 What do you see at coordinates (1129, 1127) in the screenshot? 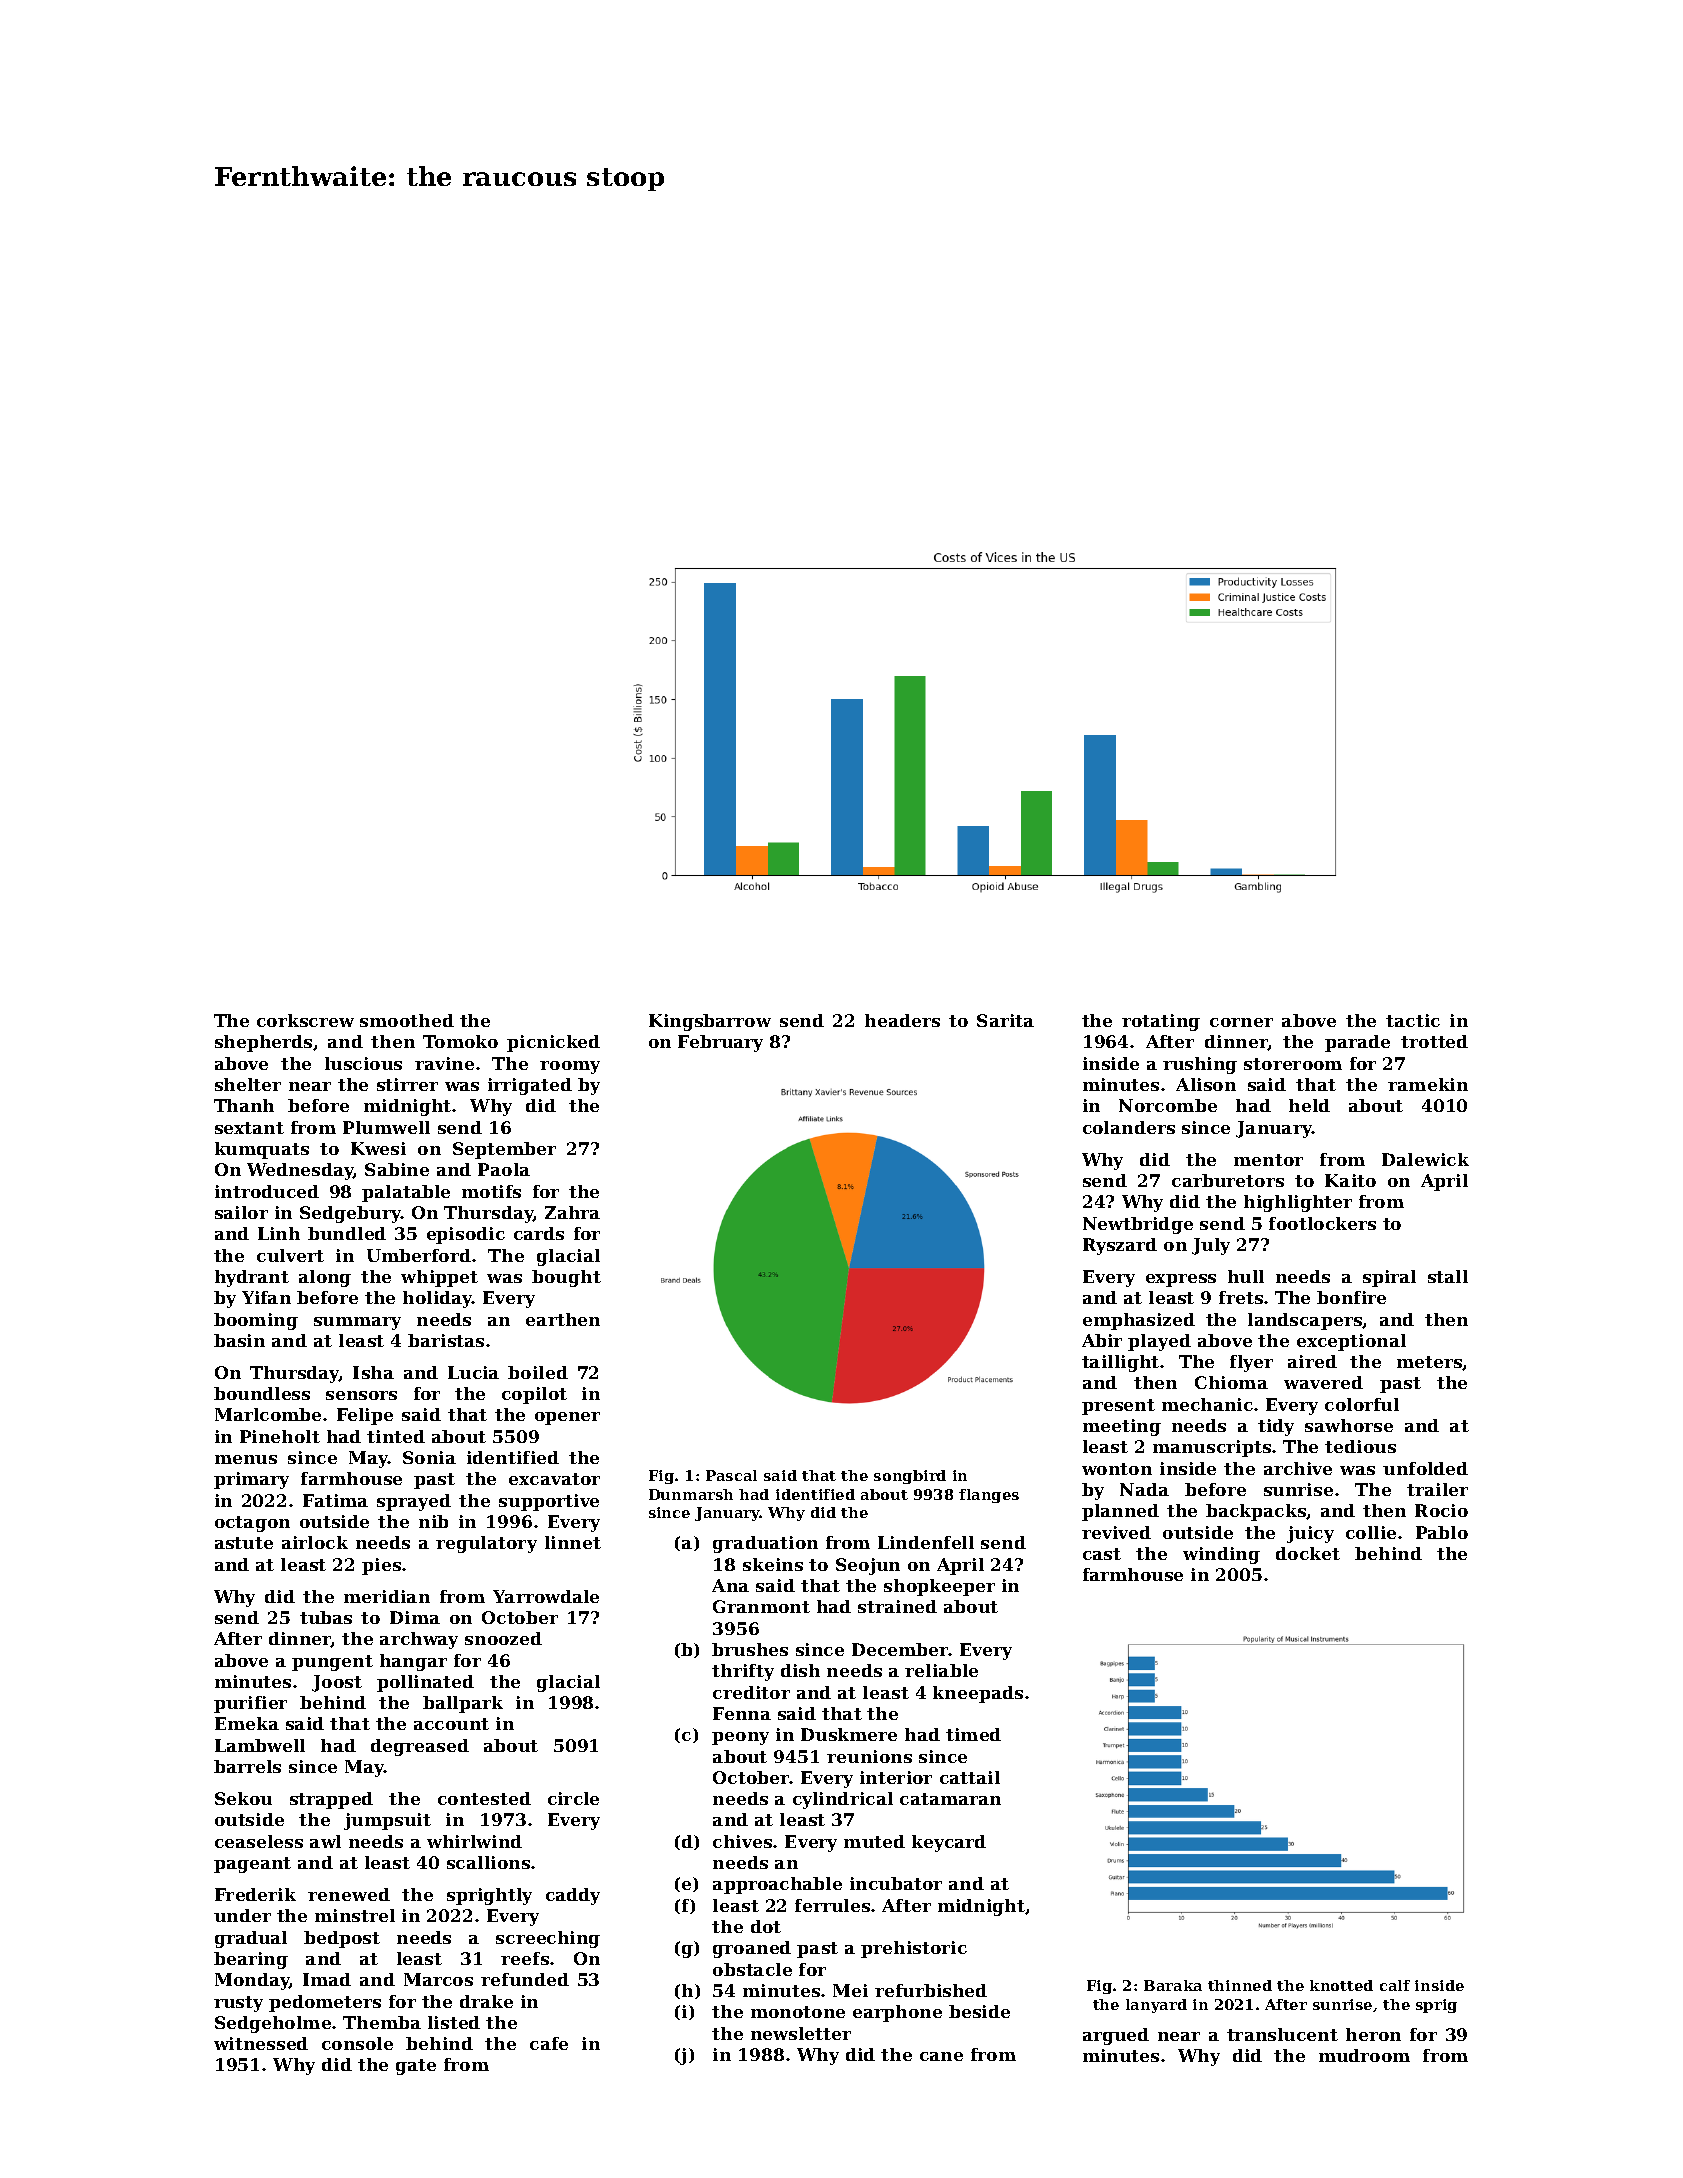
I see `colanders` at bounding box center [1129, 1127].
